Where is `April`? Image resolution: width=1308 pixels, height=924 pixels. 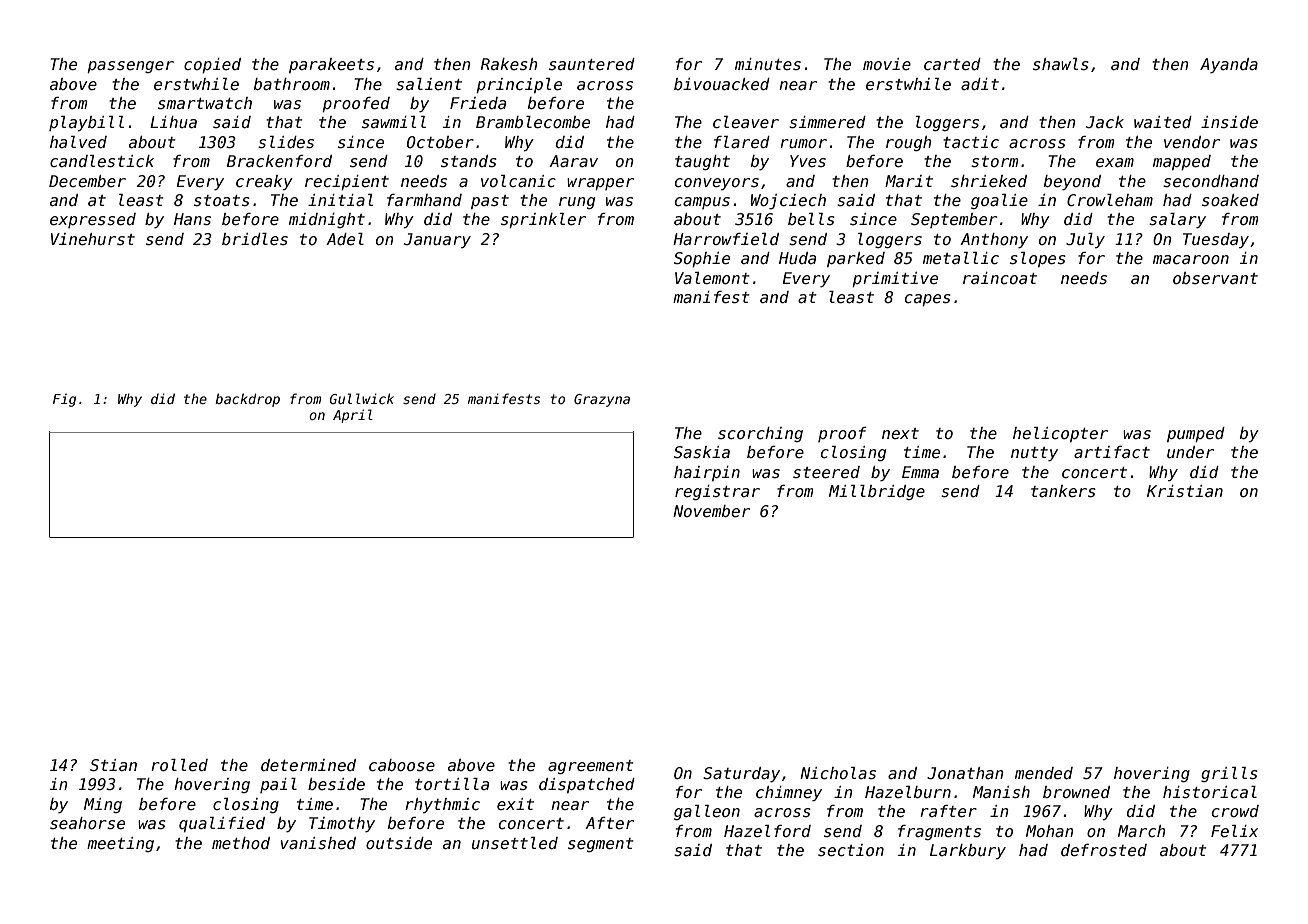 April is located at coordinates (353, 416).
